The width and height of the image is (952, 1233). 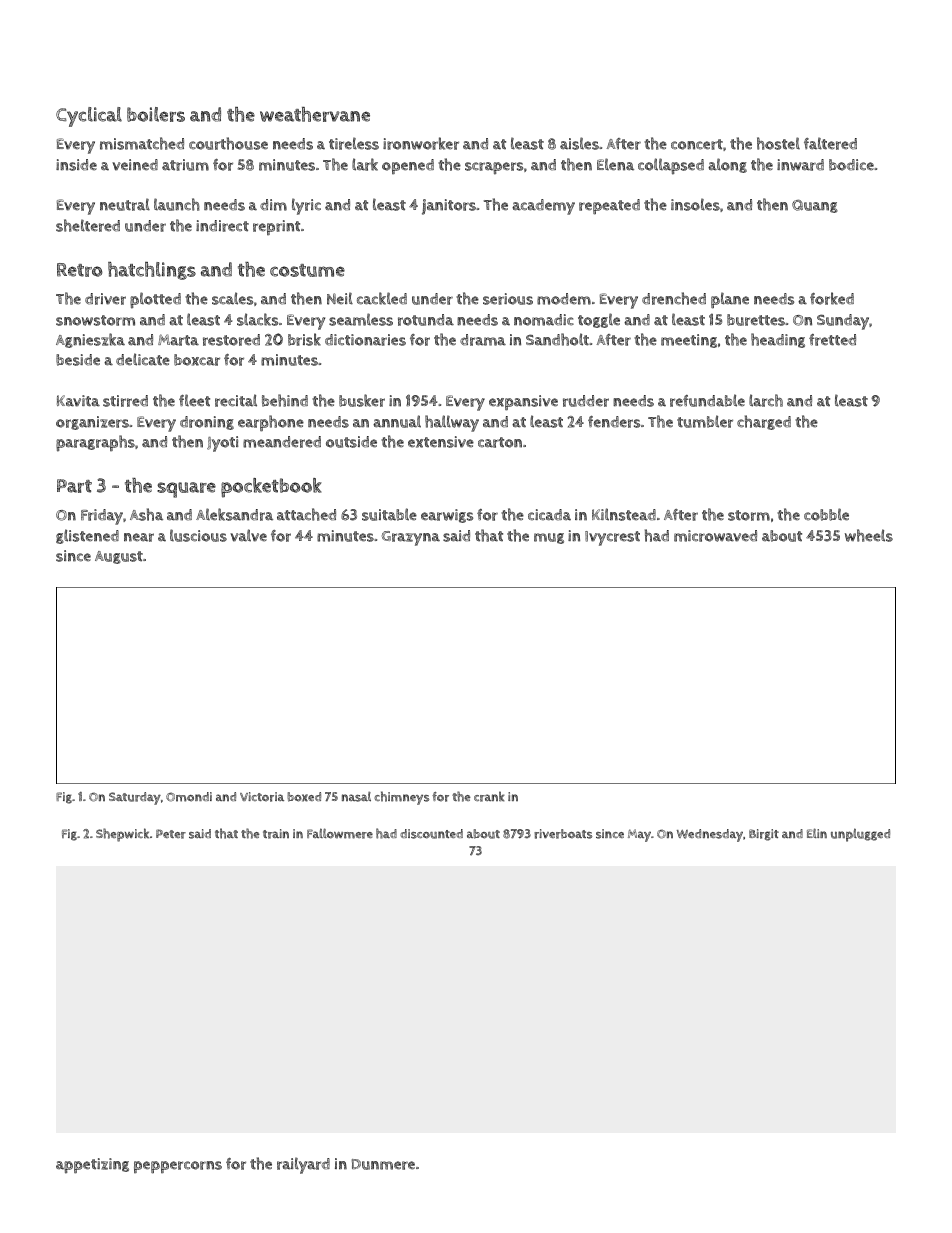 I want to click on August, so click(x=119, y=557).
